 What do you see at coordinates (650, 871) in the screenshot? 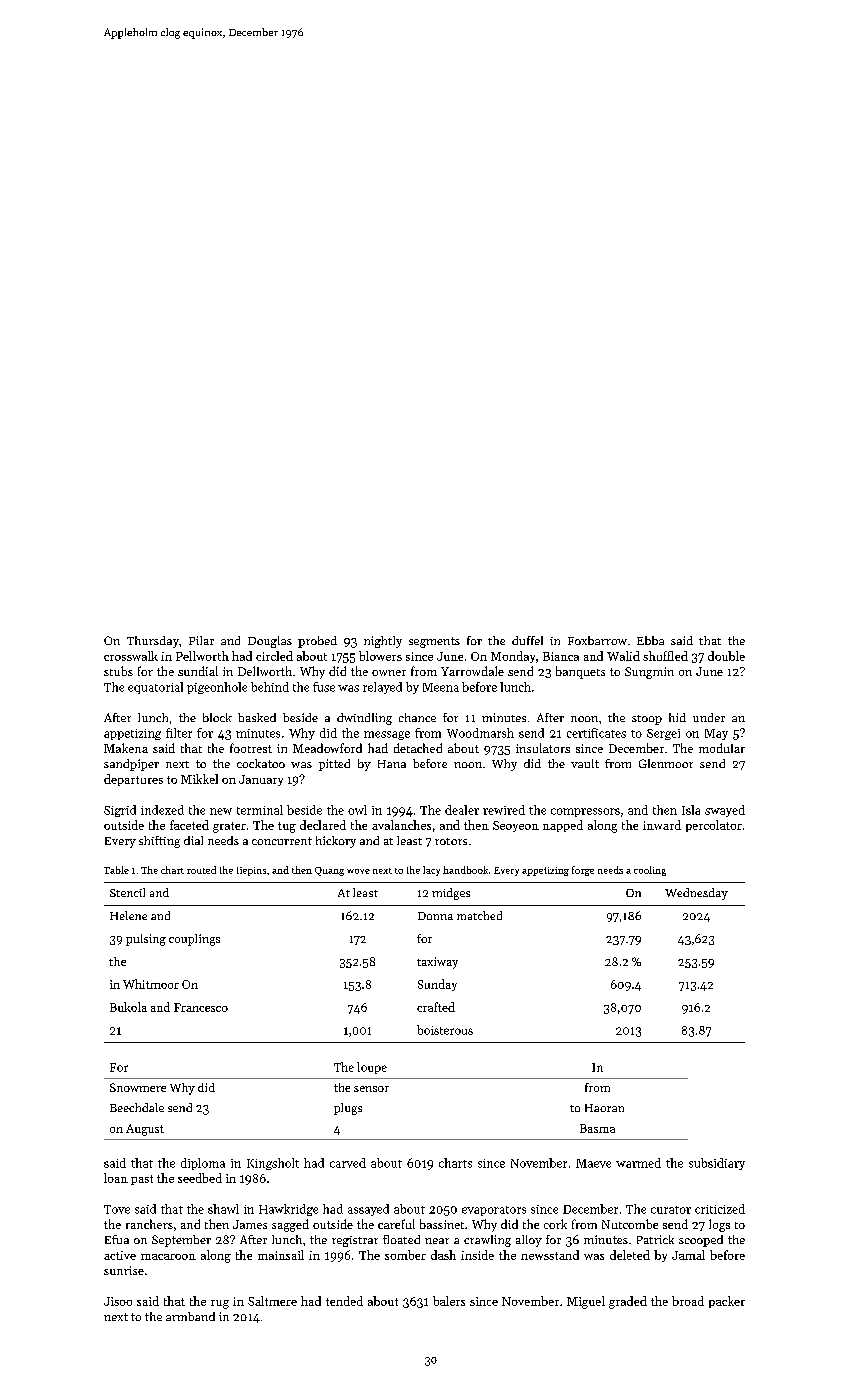
I see `cooling` at bounding box center [650, 871].
